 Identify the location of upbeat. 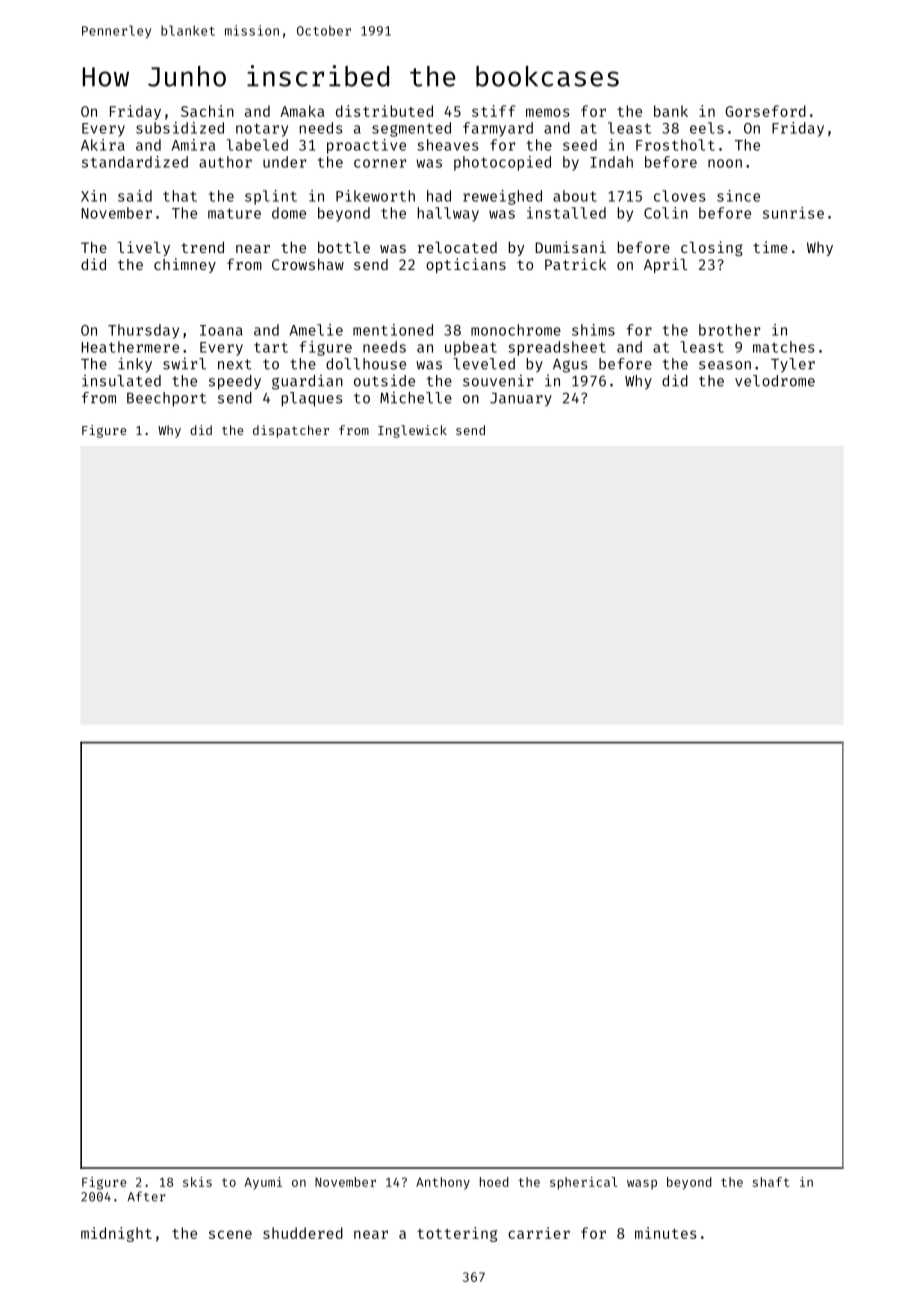
(471, 348).
